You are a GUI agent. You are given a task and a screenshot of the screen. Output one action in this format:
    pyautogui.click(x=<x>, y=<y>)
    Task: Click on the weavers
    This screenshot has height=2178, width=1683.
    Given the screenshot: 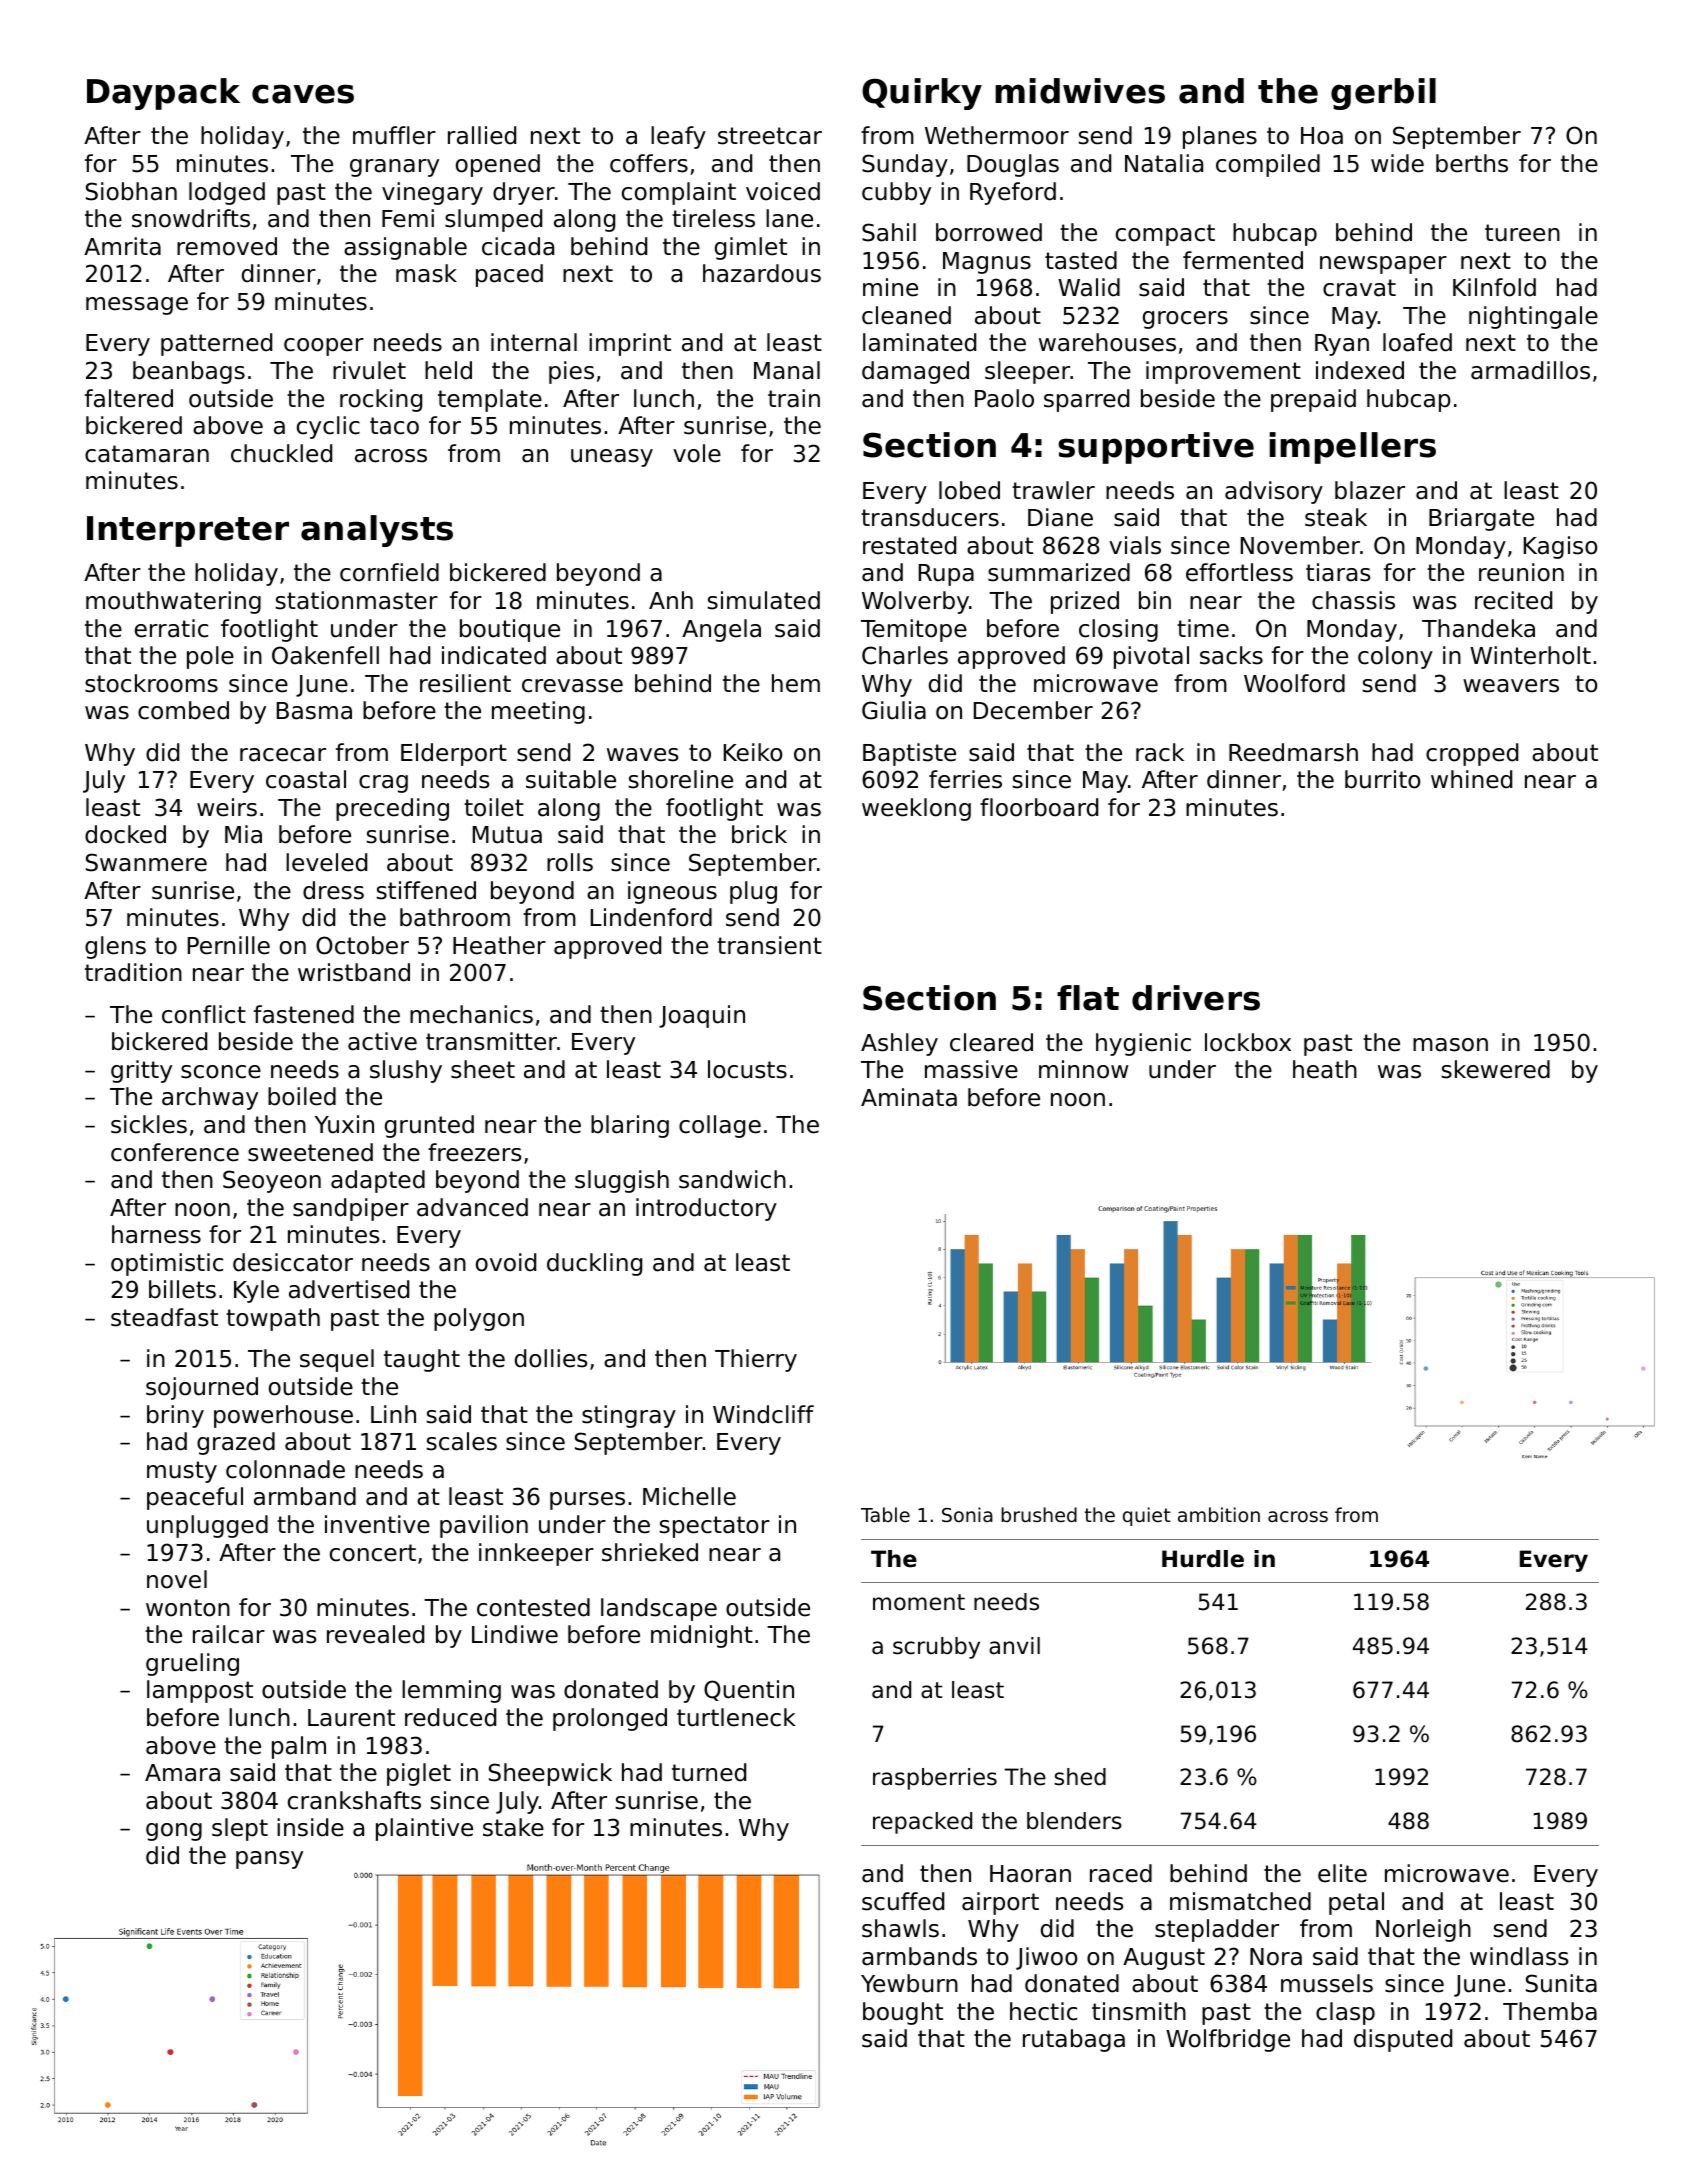 What is the action you would take?
    pyautogui.click(x=1511, y=686)
